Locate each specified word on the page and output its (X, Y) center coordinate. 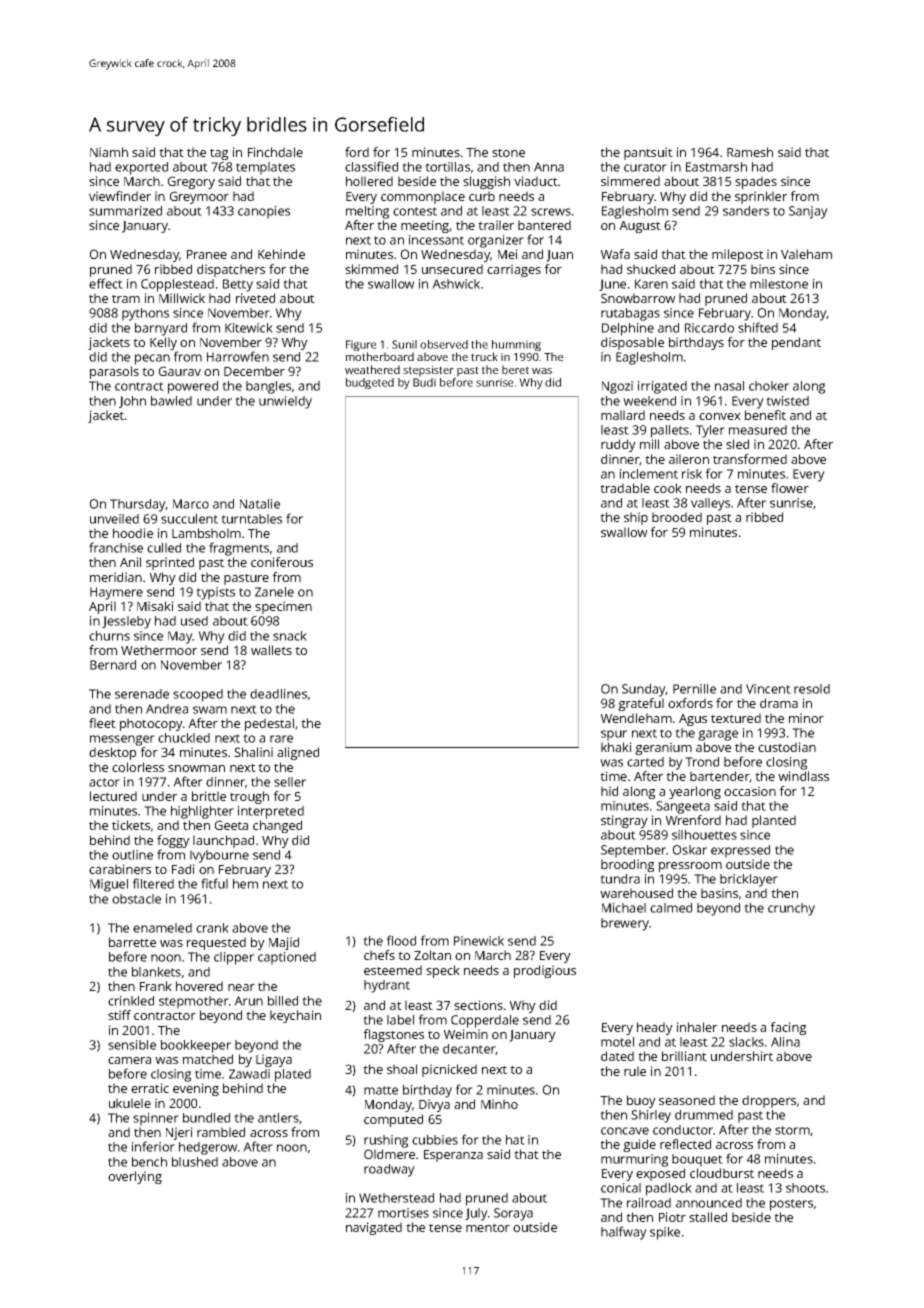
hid (609, 791)
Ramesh (750, 152)
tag (219, 154)
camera (129, 1060)
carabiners (120, 869)
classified (371, 166)
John (132, 402)
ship (636, 518)
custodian (787, 747)
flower (790, 488)
